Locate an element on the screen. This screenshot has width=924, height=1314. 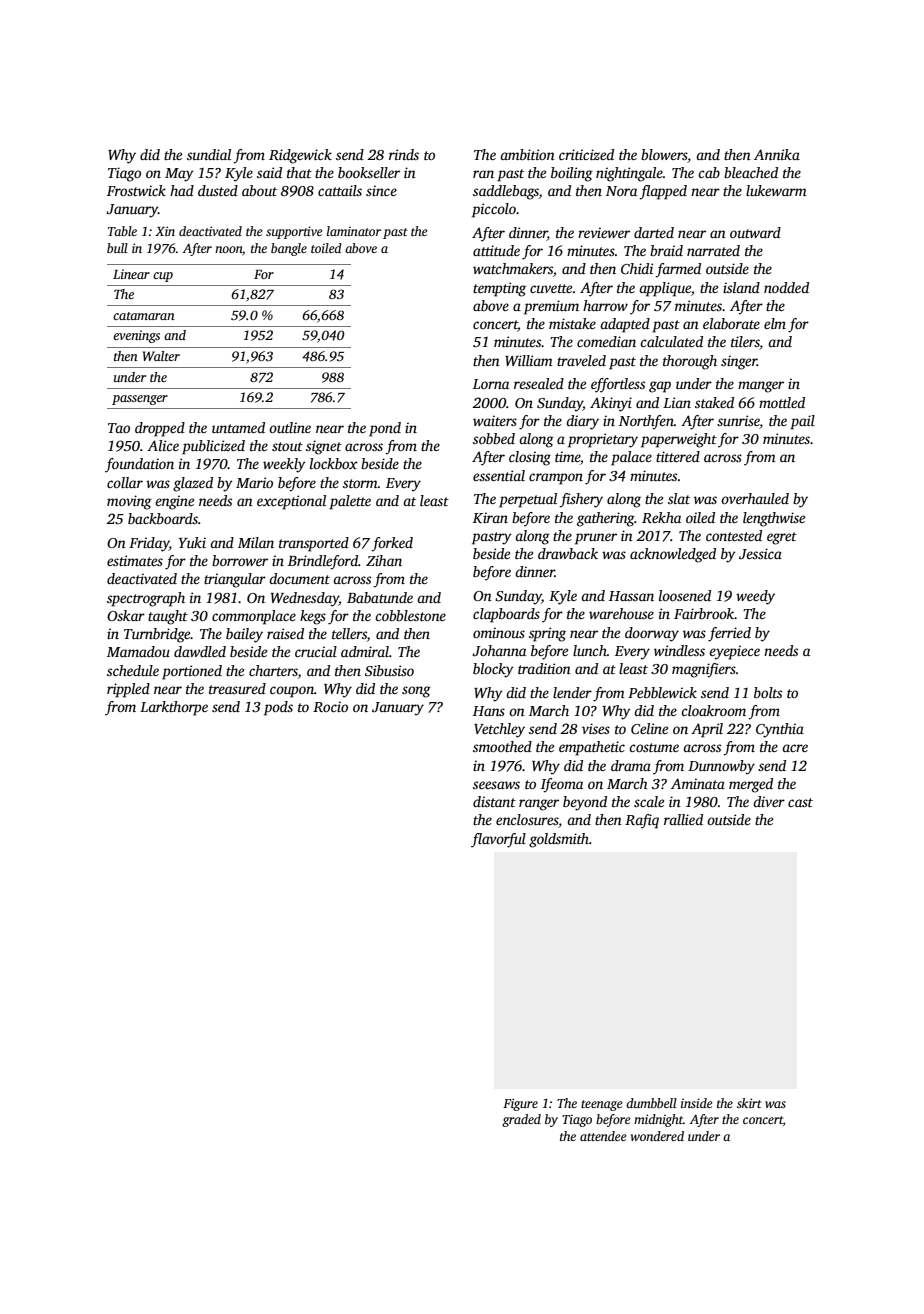
Alice is located at coordinates (163, 445).
